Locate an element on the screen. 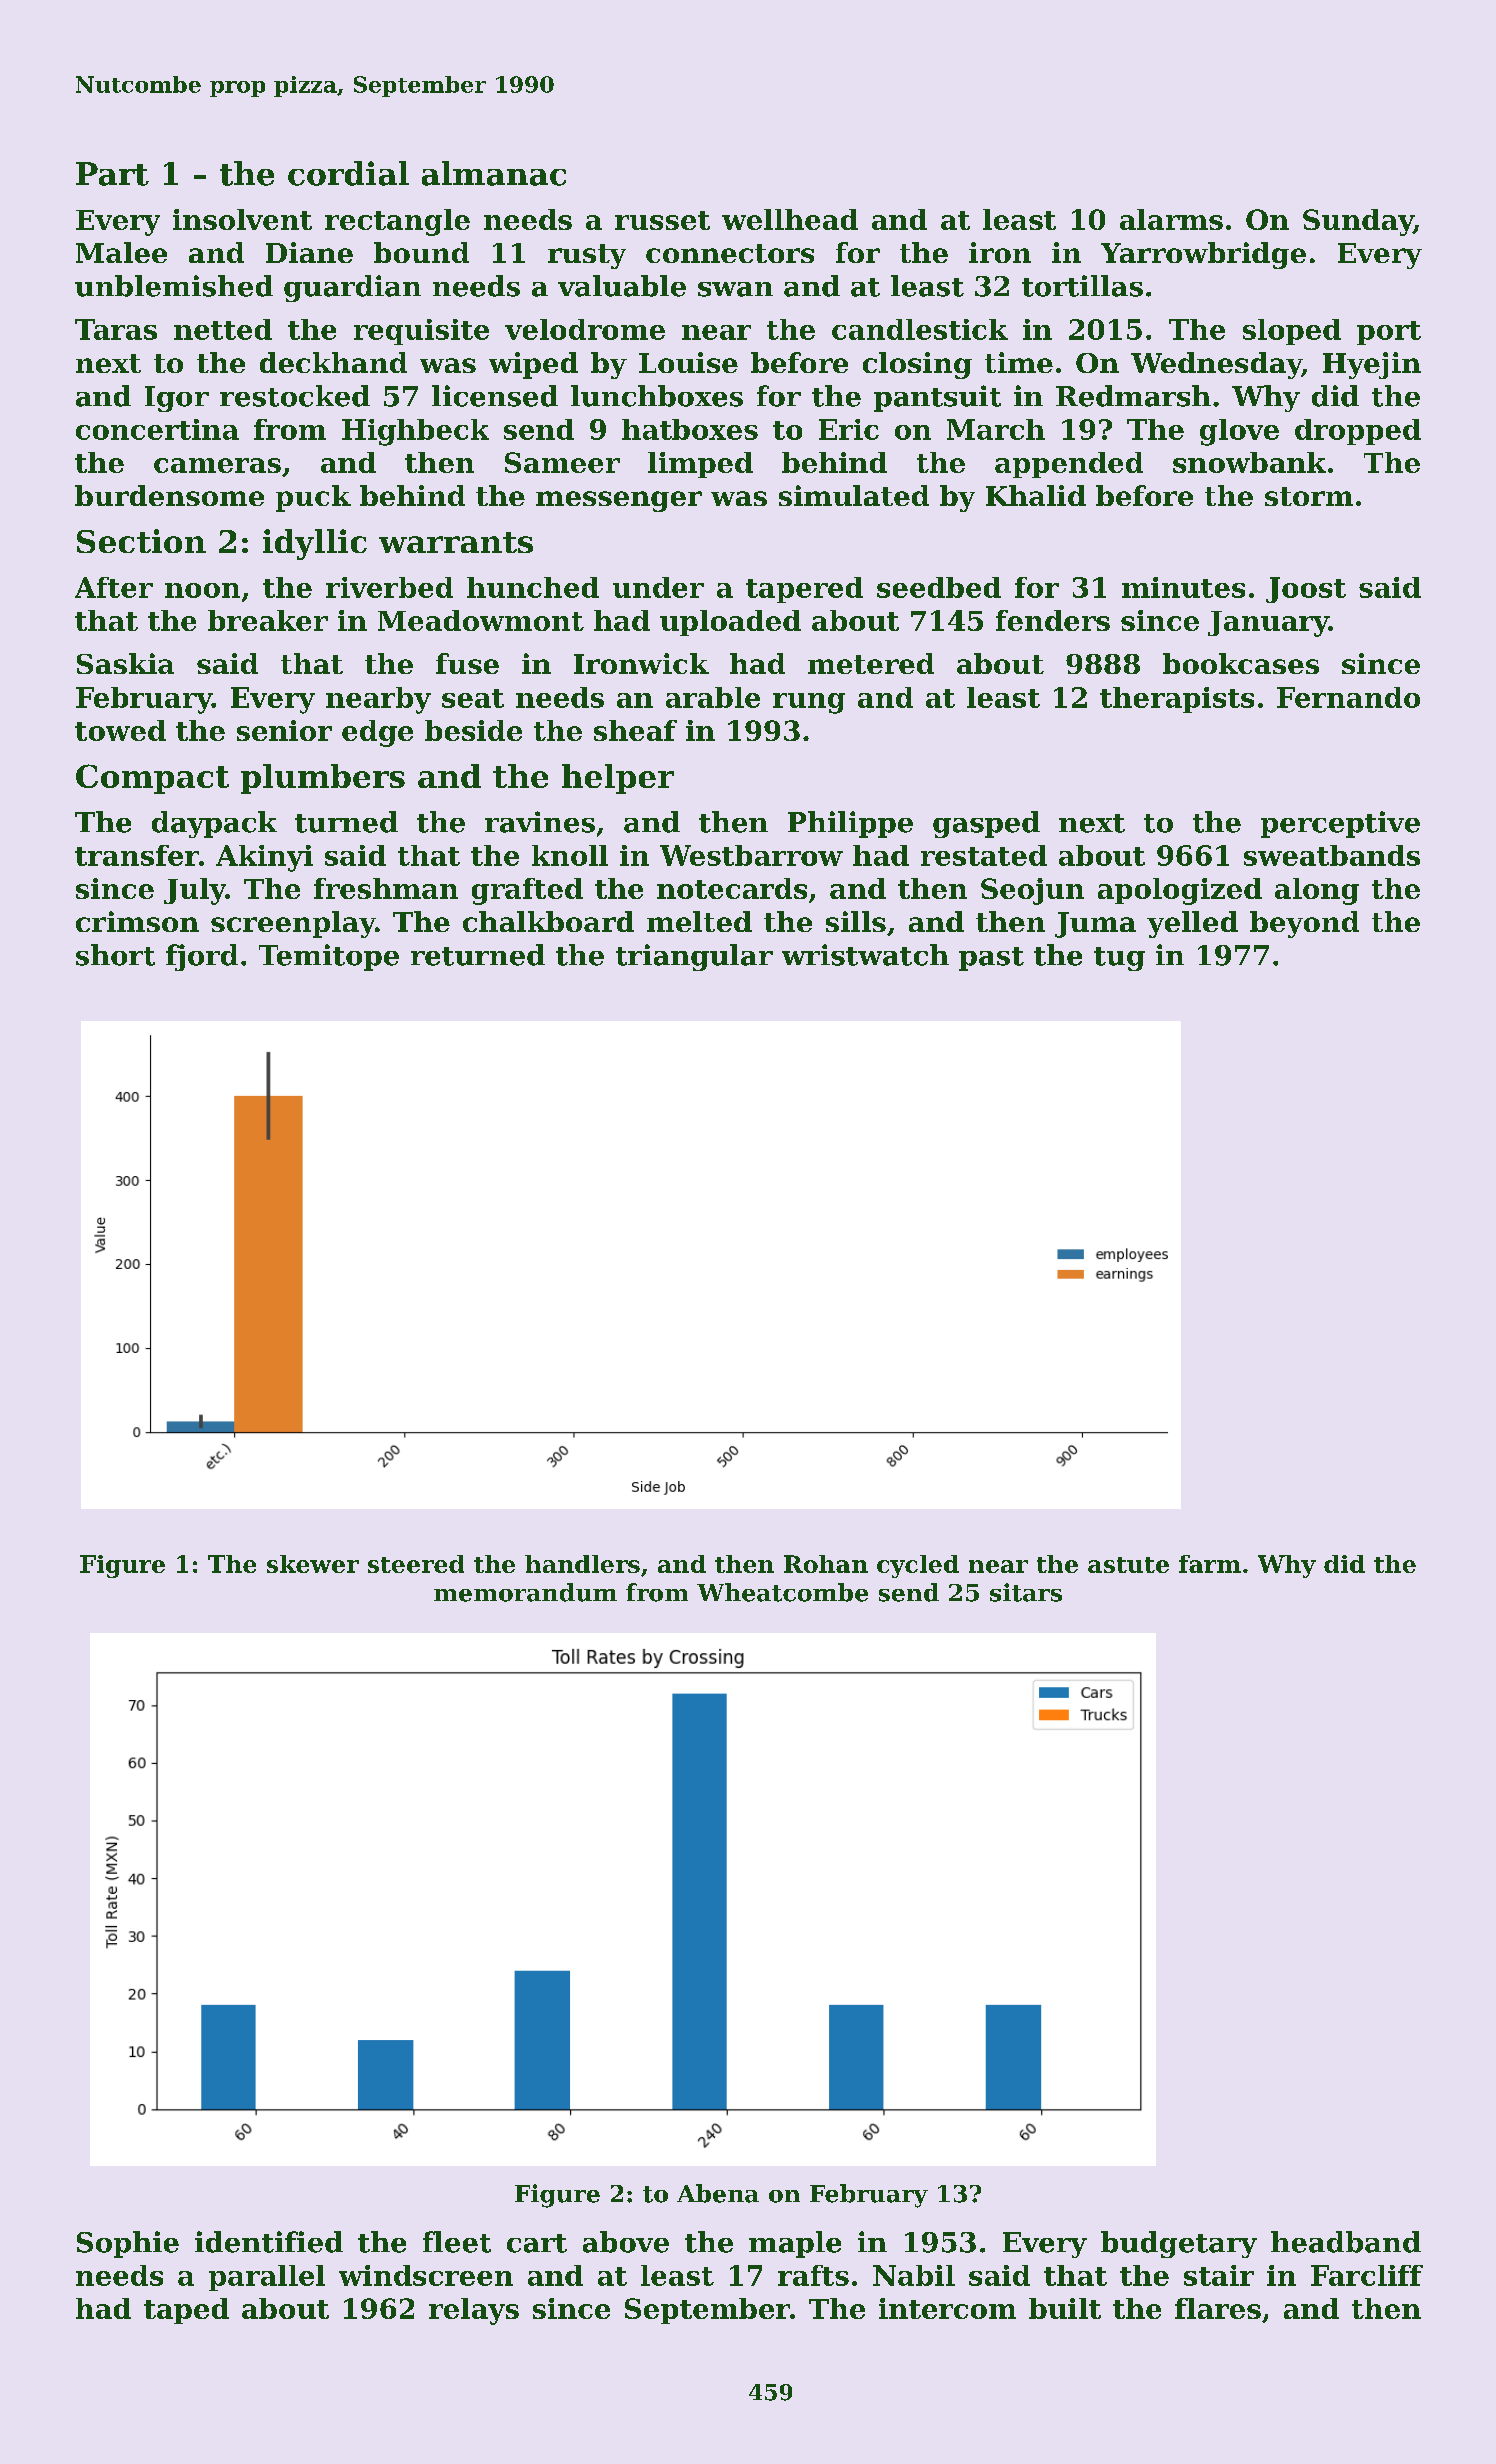  rafts is located at coordinates (813, 2275).
